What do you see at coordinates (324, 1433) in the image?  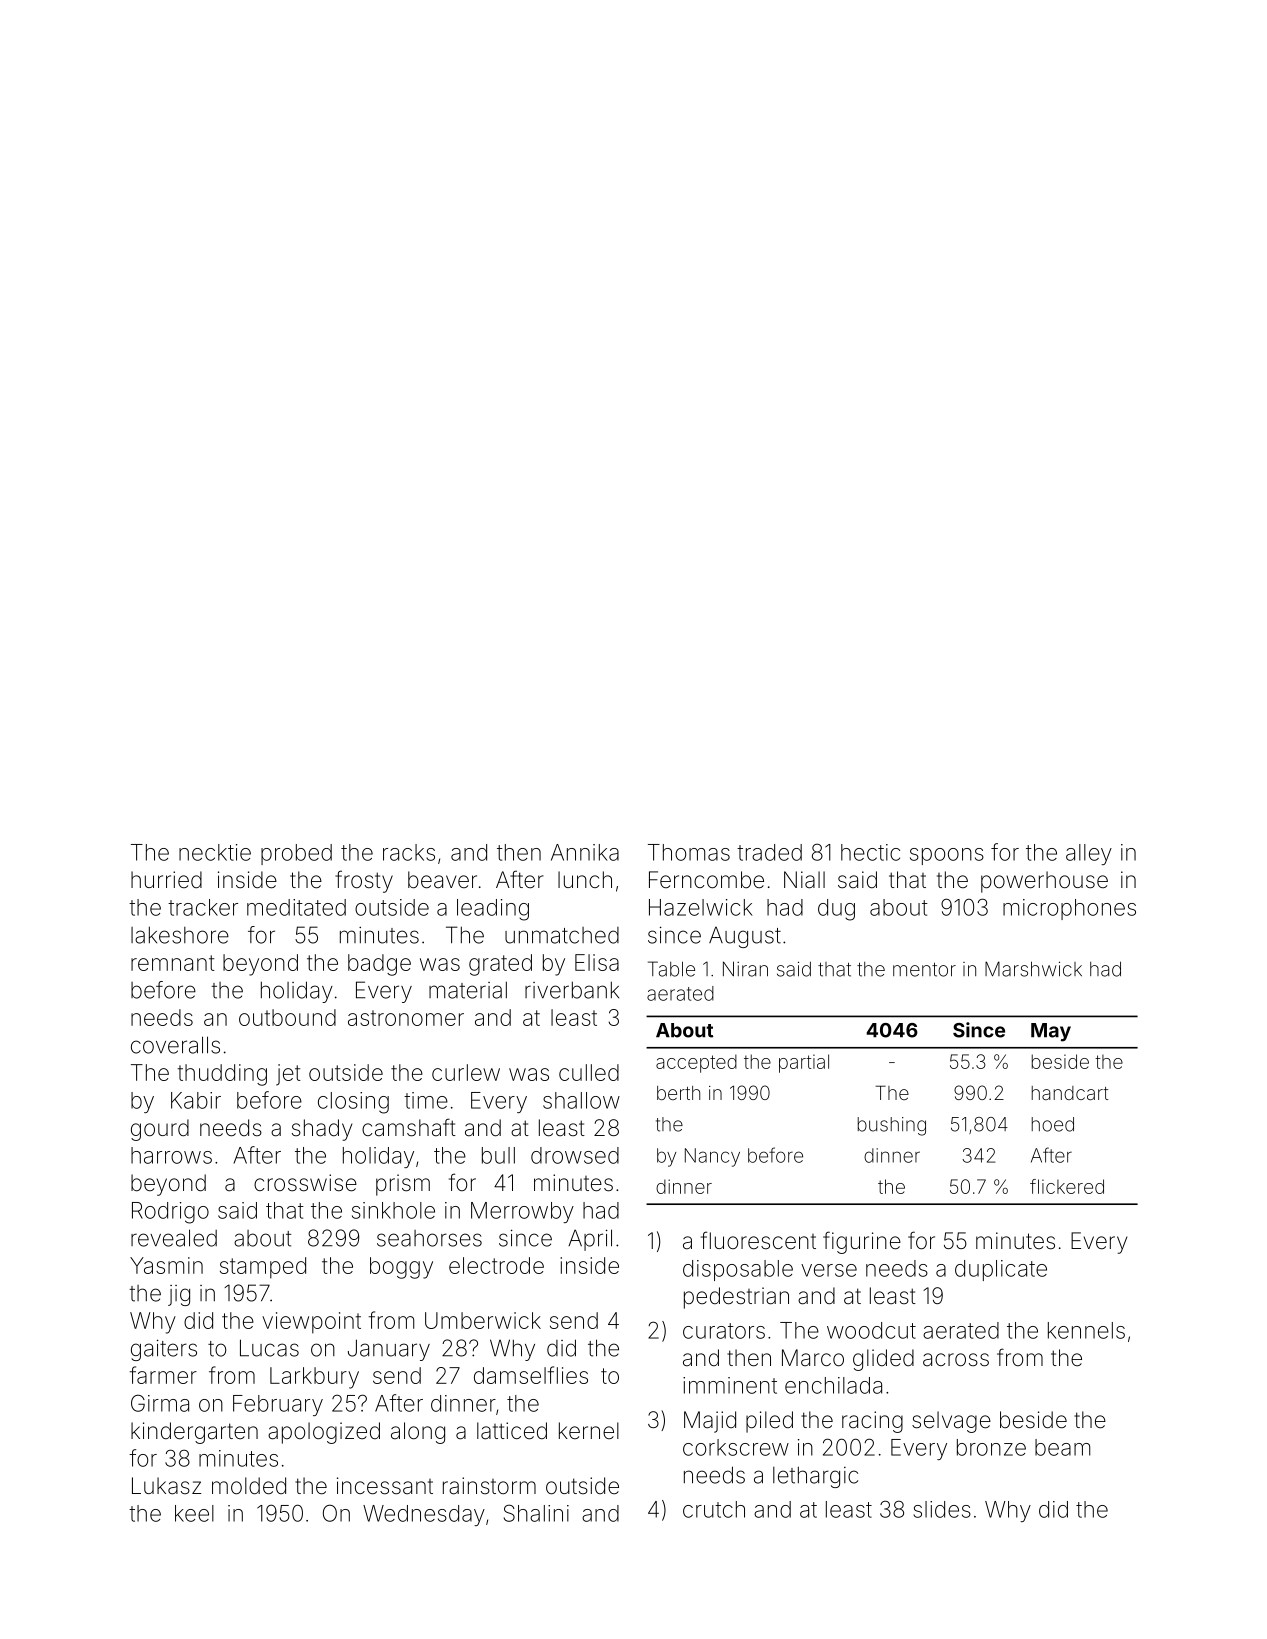 I see `apologized` at bounding box center [324, 1433].
